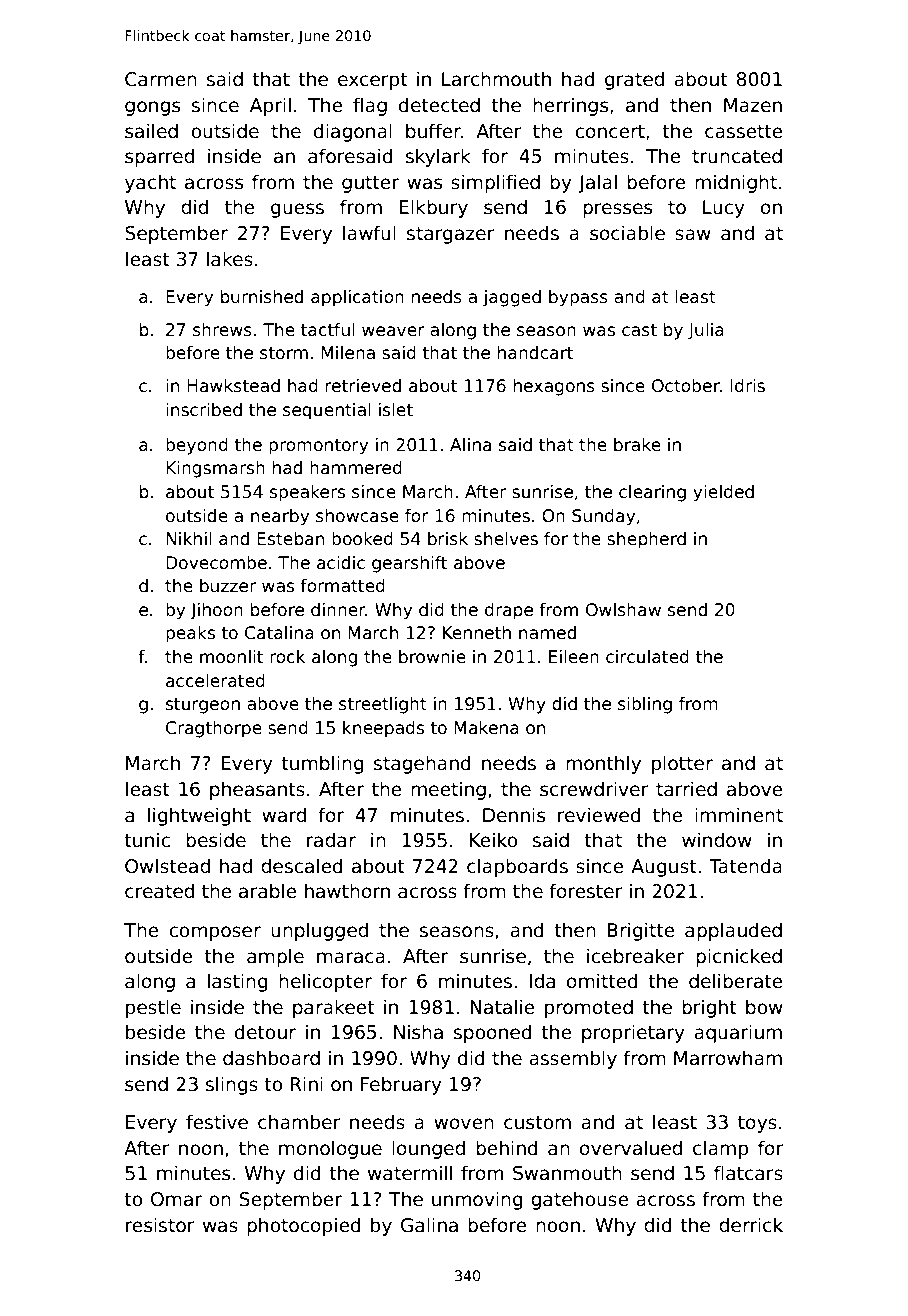  I want to click on burnished, so click(262, 297).
